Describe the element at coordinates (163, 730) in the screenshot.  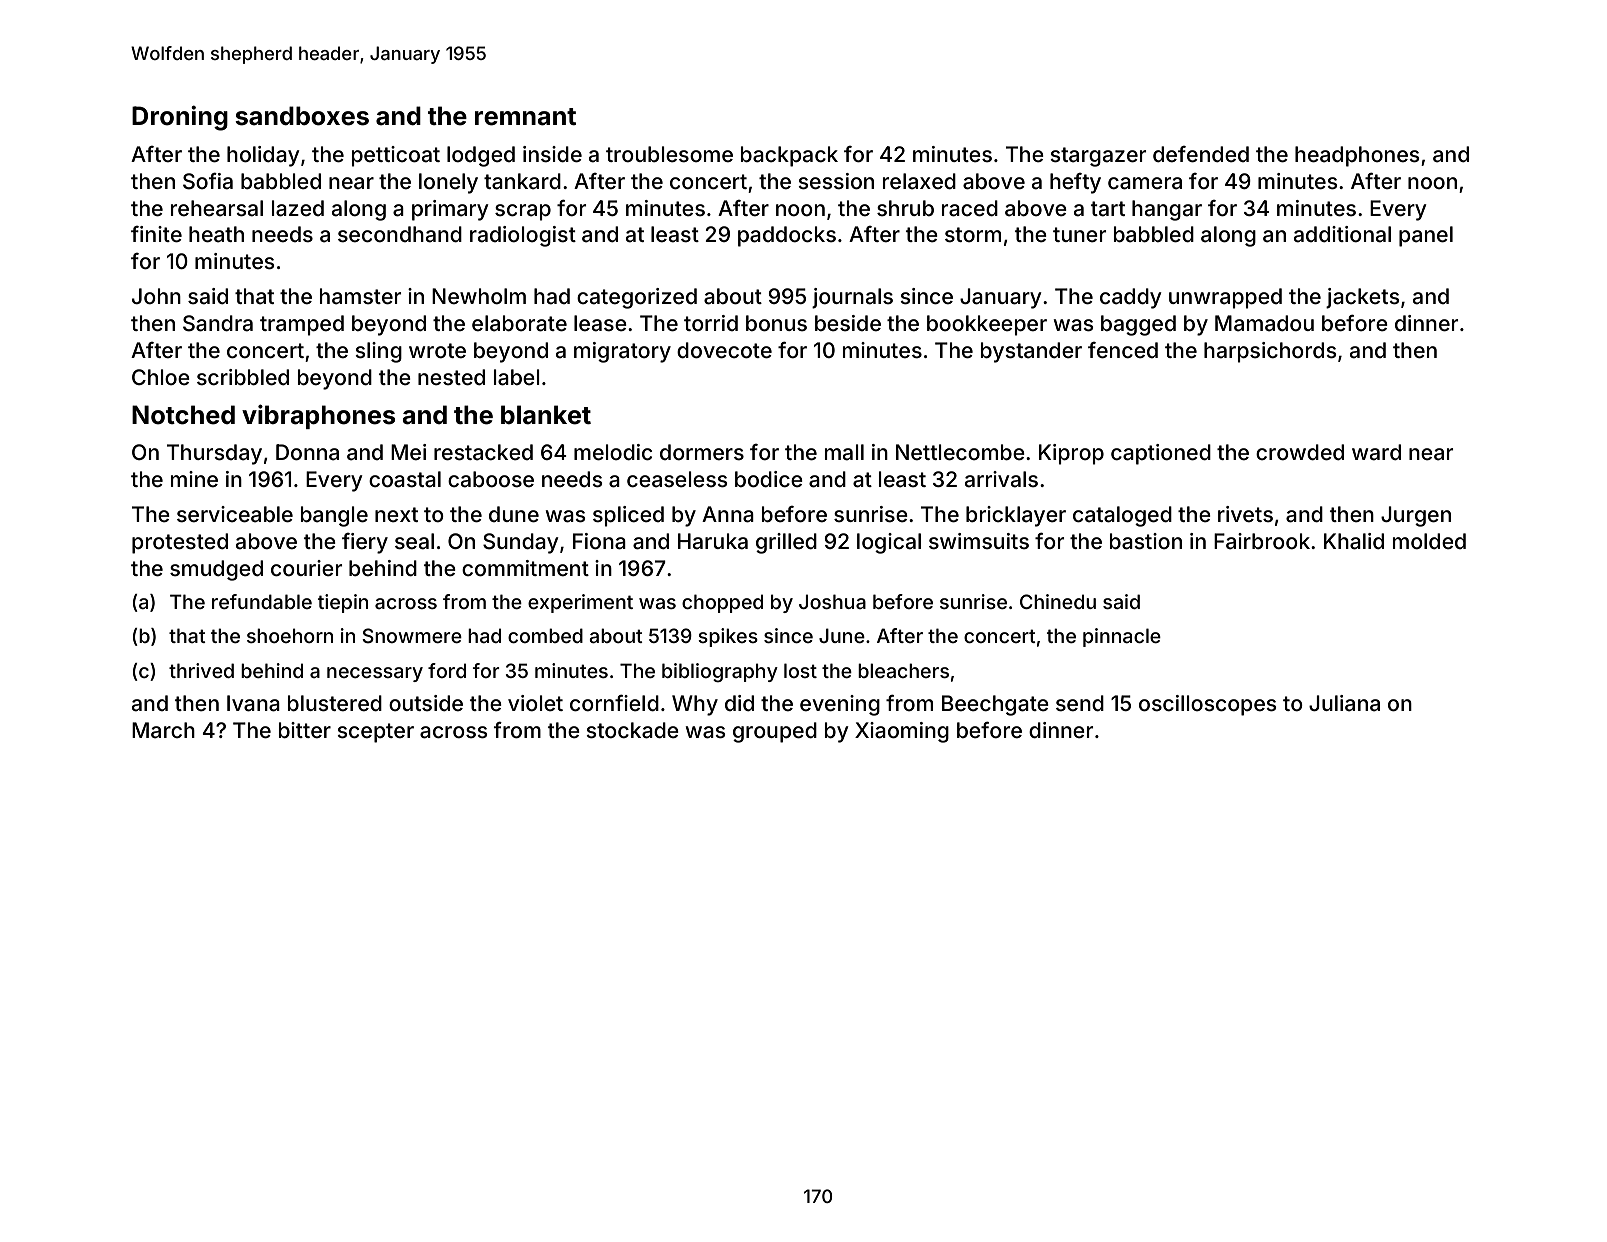
I see `March` at that location.
